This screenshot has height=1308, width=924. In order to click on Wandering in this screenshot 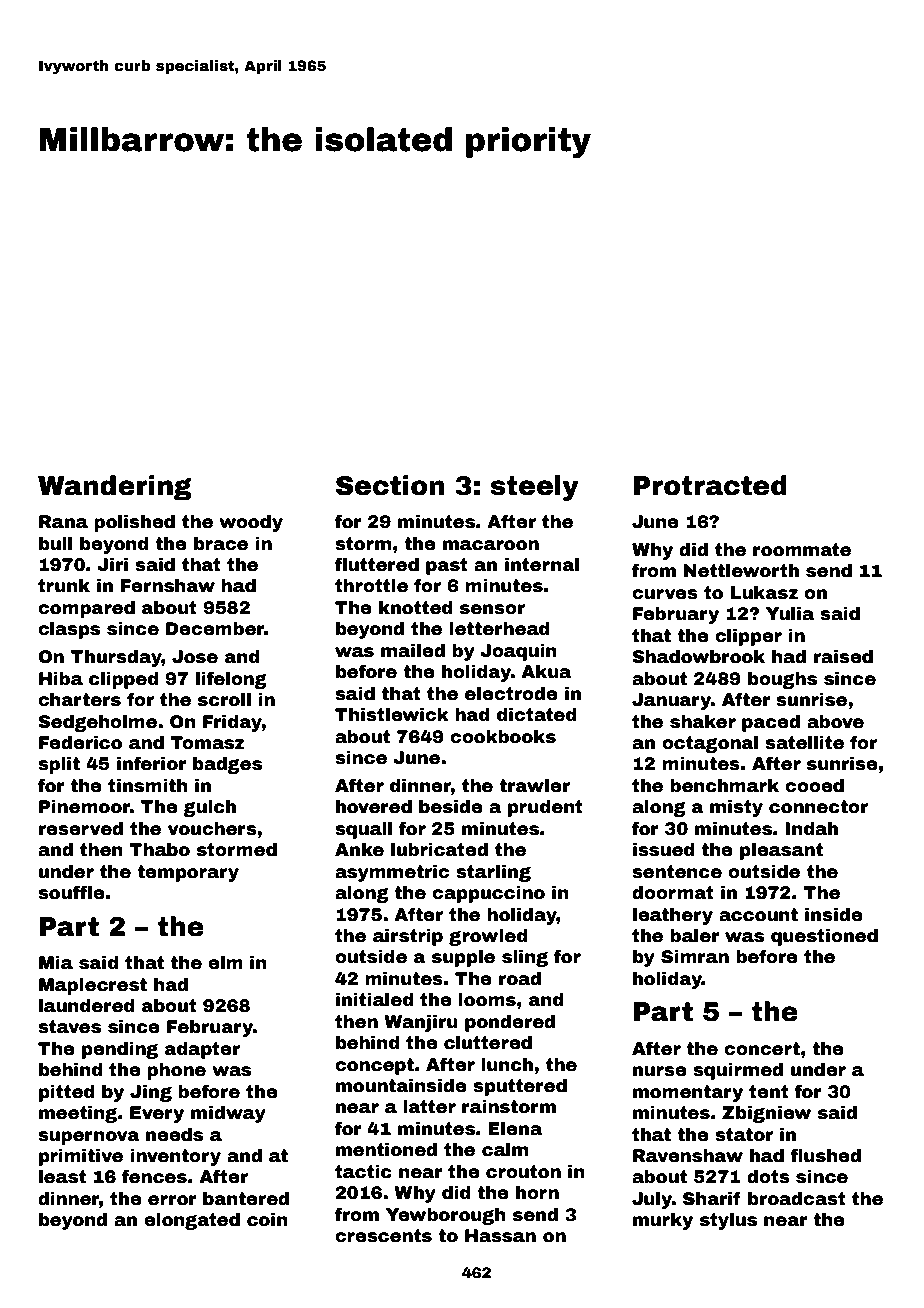, I will do `click(115, 488)`.
